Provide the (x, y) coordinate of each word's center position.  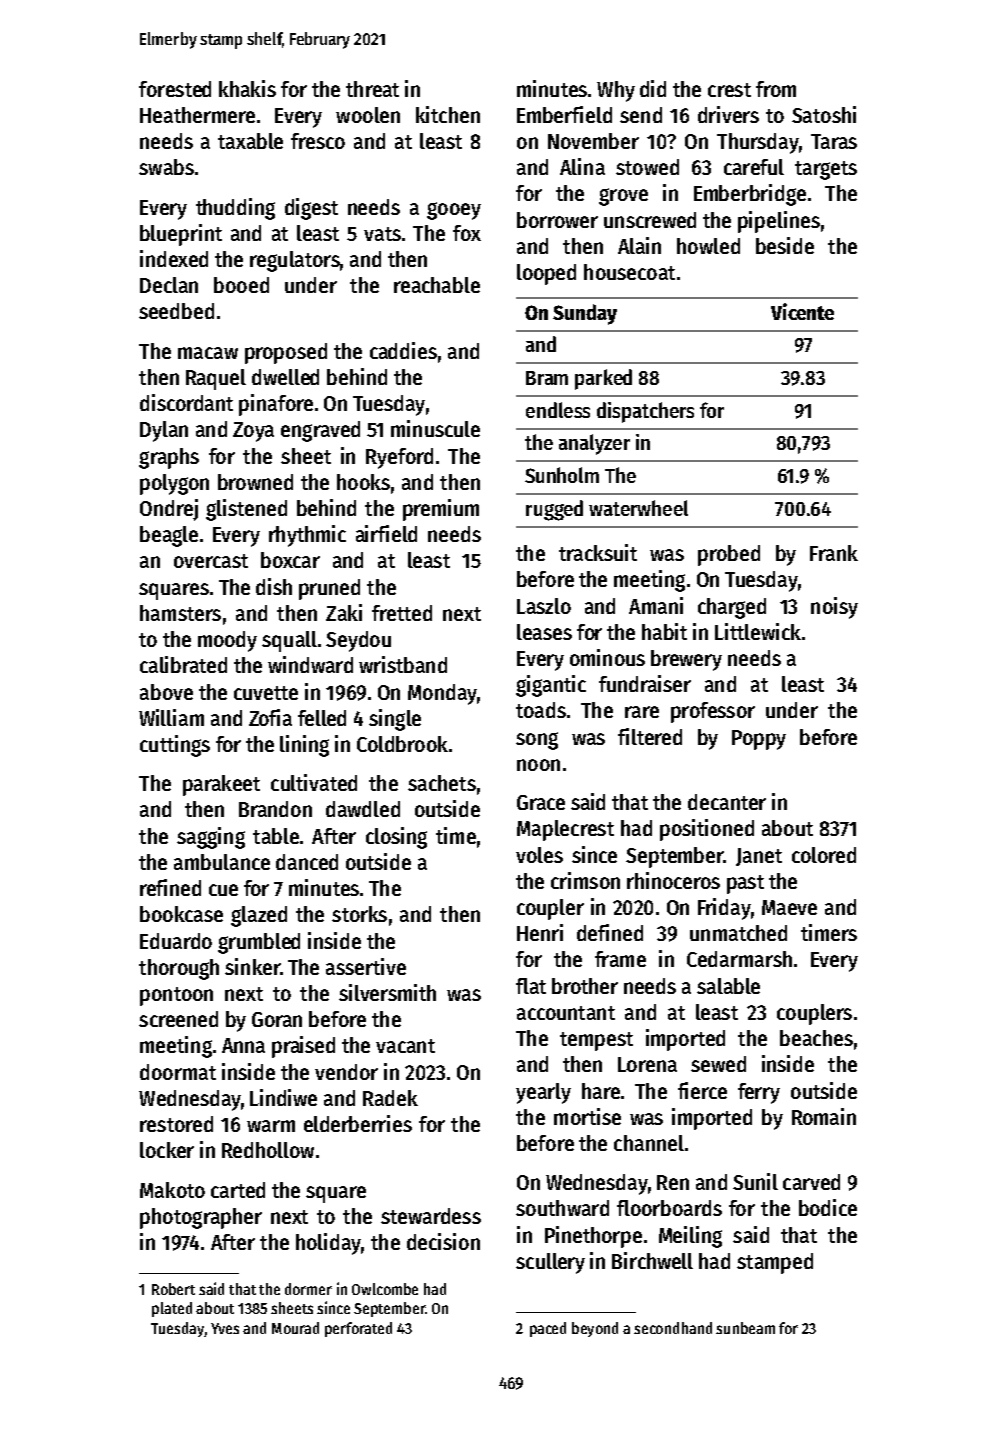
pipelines (779, 222)
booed (241, 285)
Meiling (690, 1237)
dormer (308, 1289)
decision (443, 1241)
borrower (557, 220)
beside (785, 245)
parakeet (221, 785)
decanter (727, 802)
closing (396, 838)
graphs (169, 458)
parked (603, 379)
